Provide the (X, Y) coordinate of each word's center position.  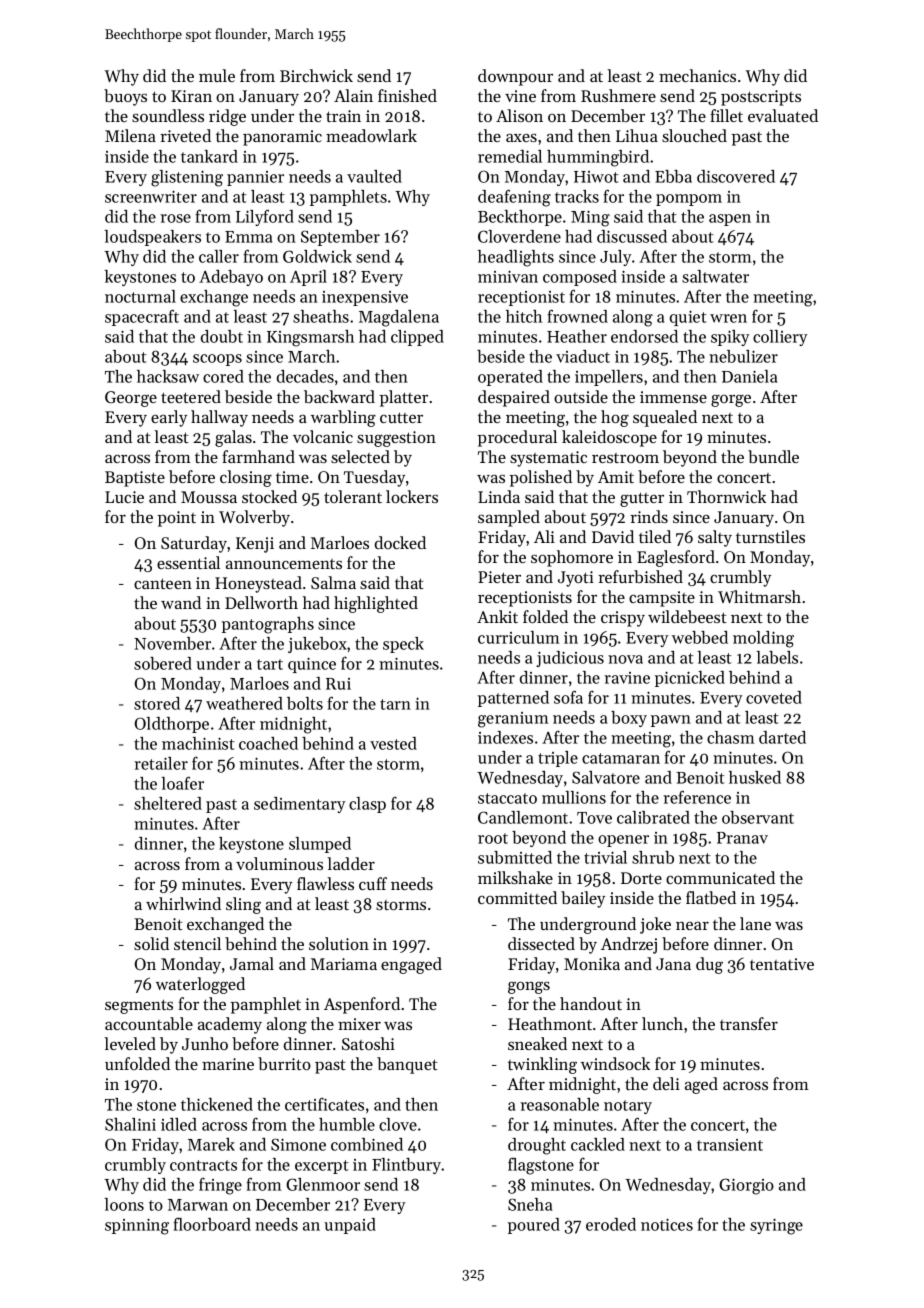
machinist (198, 743)
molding (763, 639)
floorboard (212, 1224)
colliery (780, 338)
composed (580, 278)
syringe (776, 1226)
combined (367, 1144)
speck (403, 645)
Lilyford (265, 217)
